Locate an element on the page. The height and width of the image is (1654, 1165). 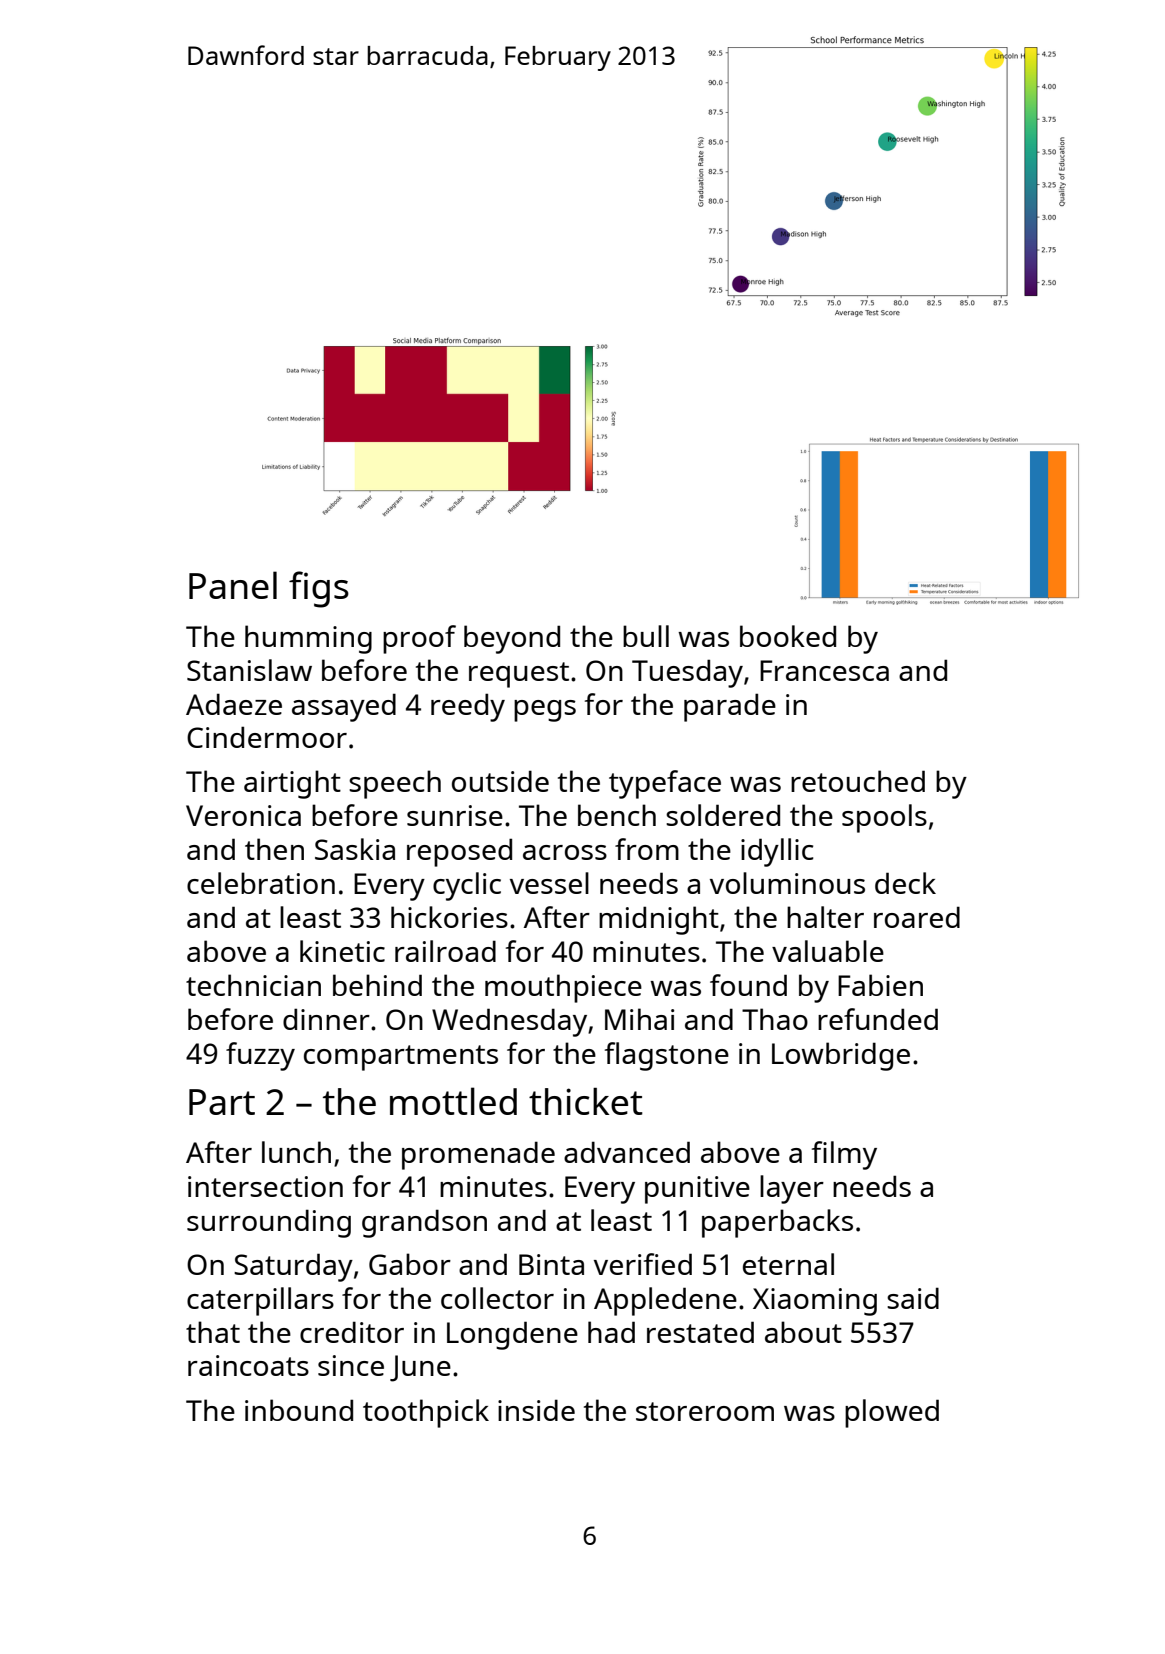
mouthpiece is located at coordinates (563, 988).
